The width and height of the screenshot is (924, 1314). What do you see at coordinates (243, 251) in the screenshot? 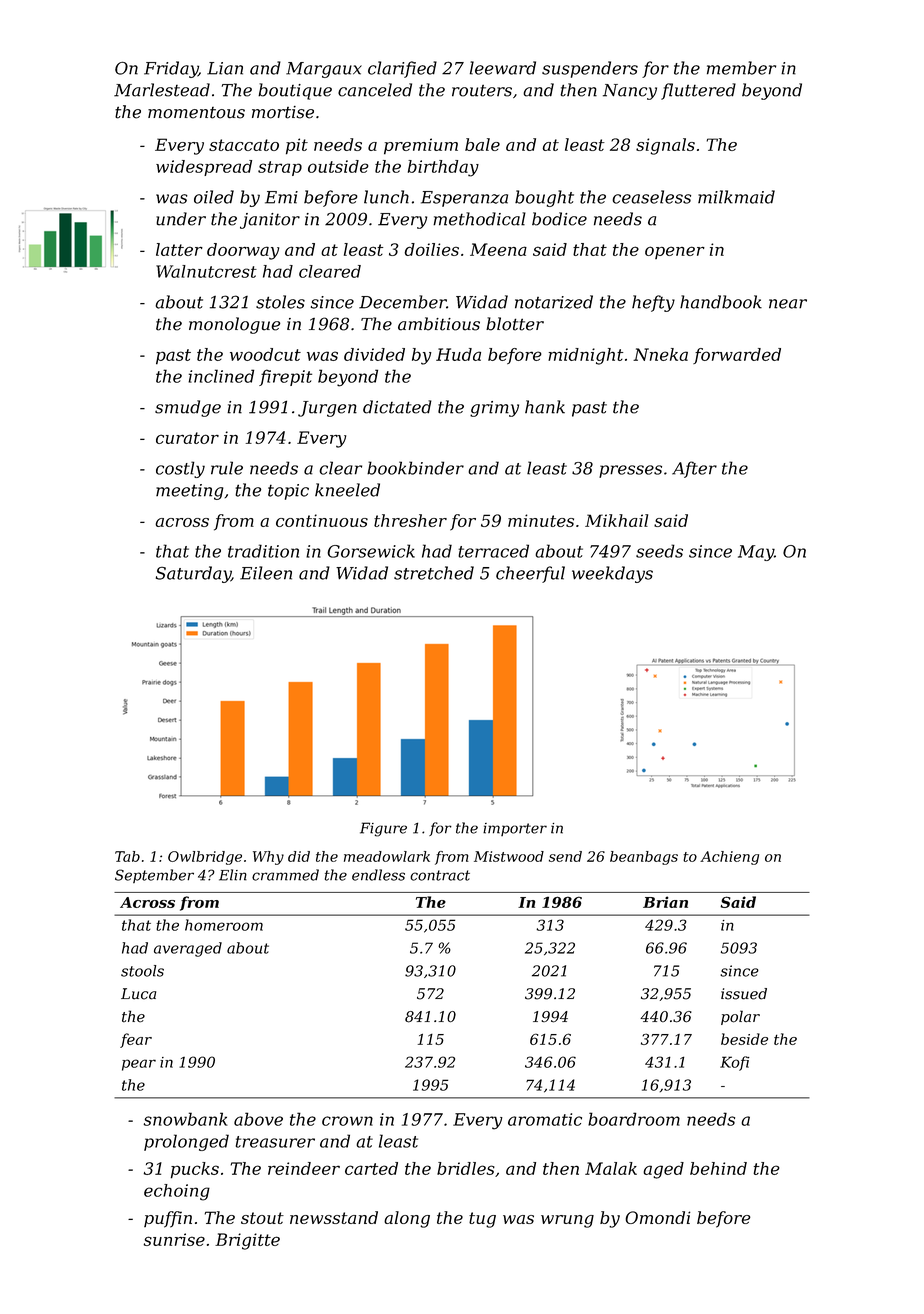
I see `doorway` at bounding box center [243, 251].
